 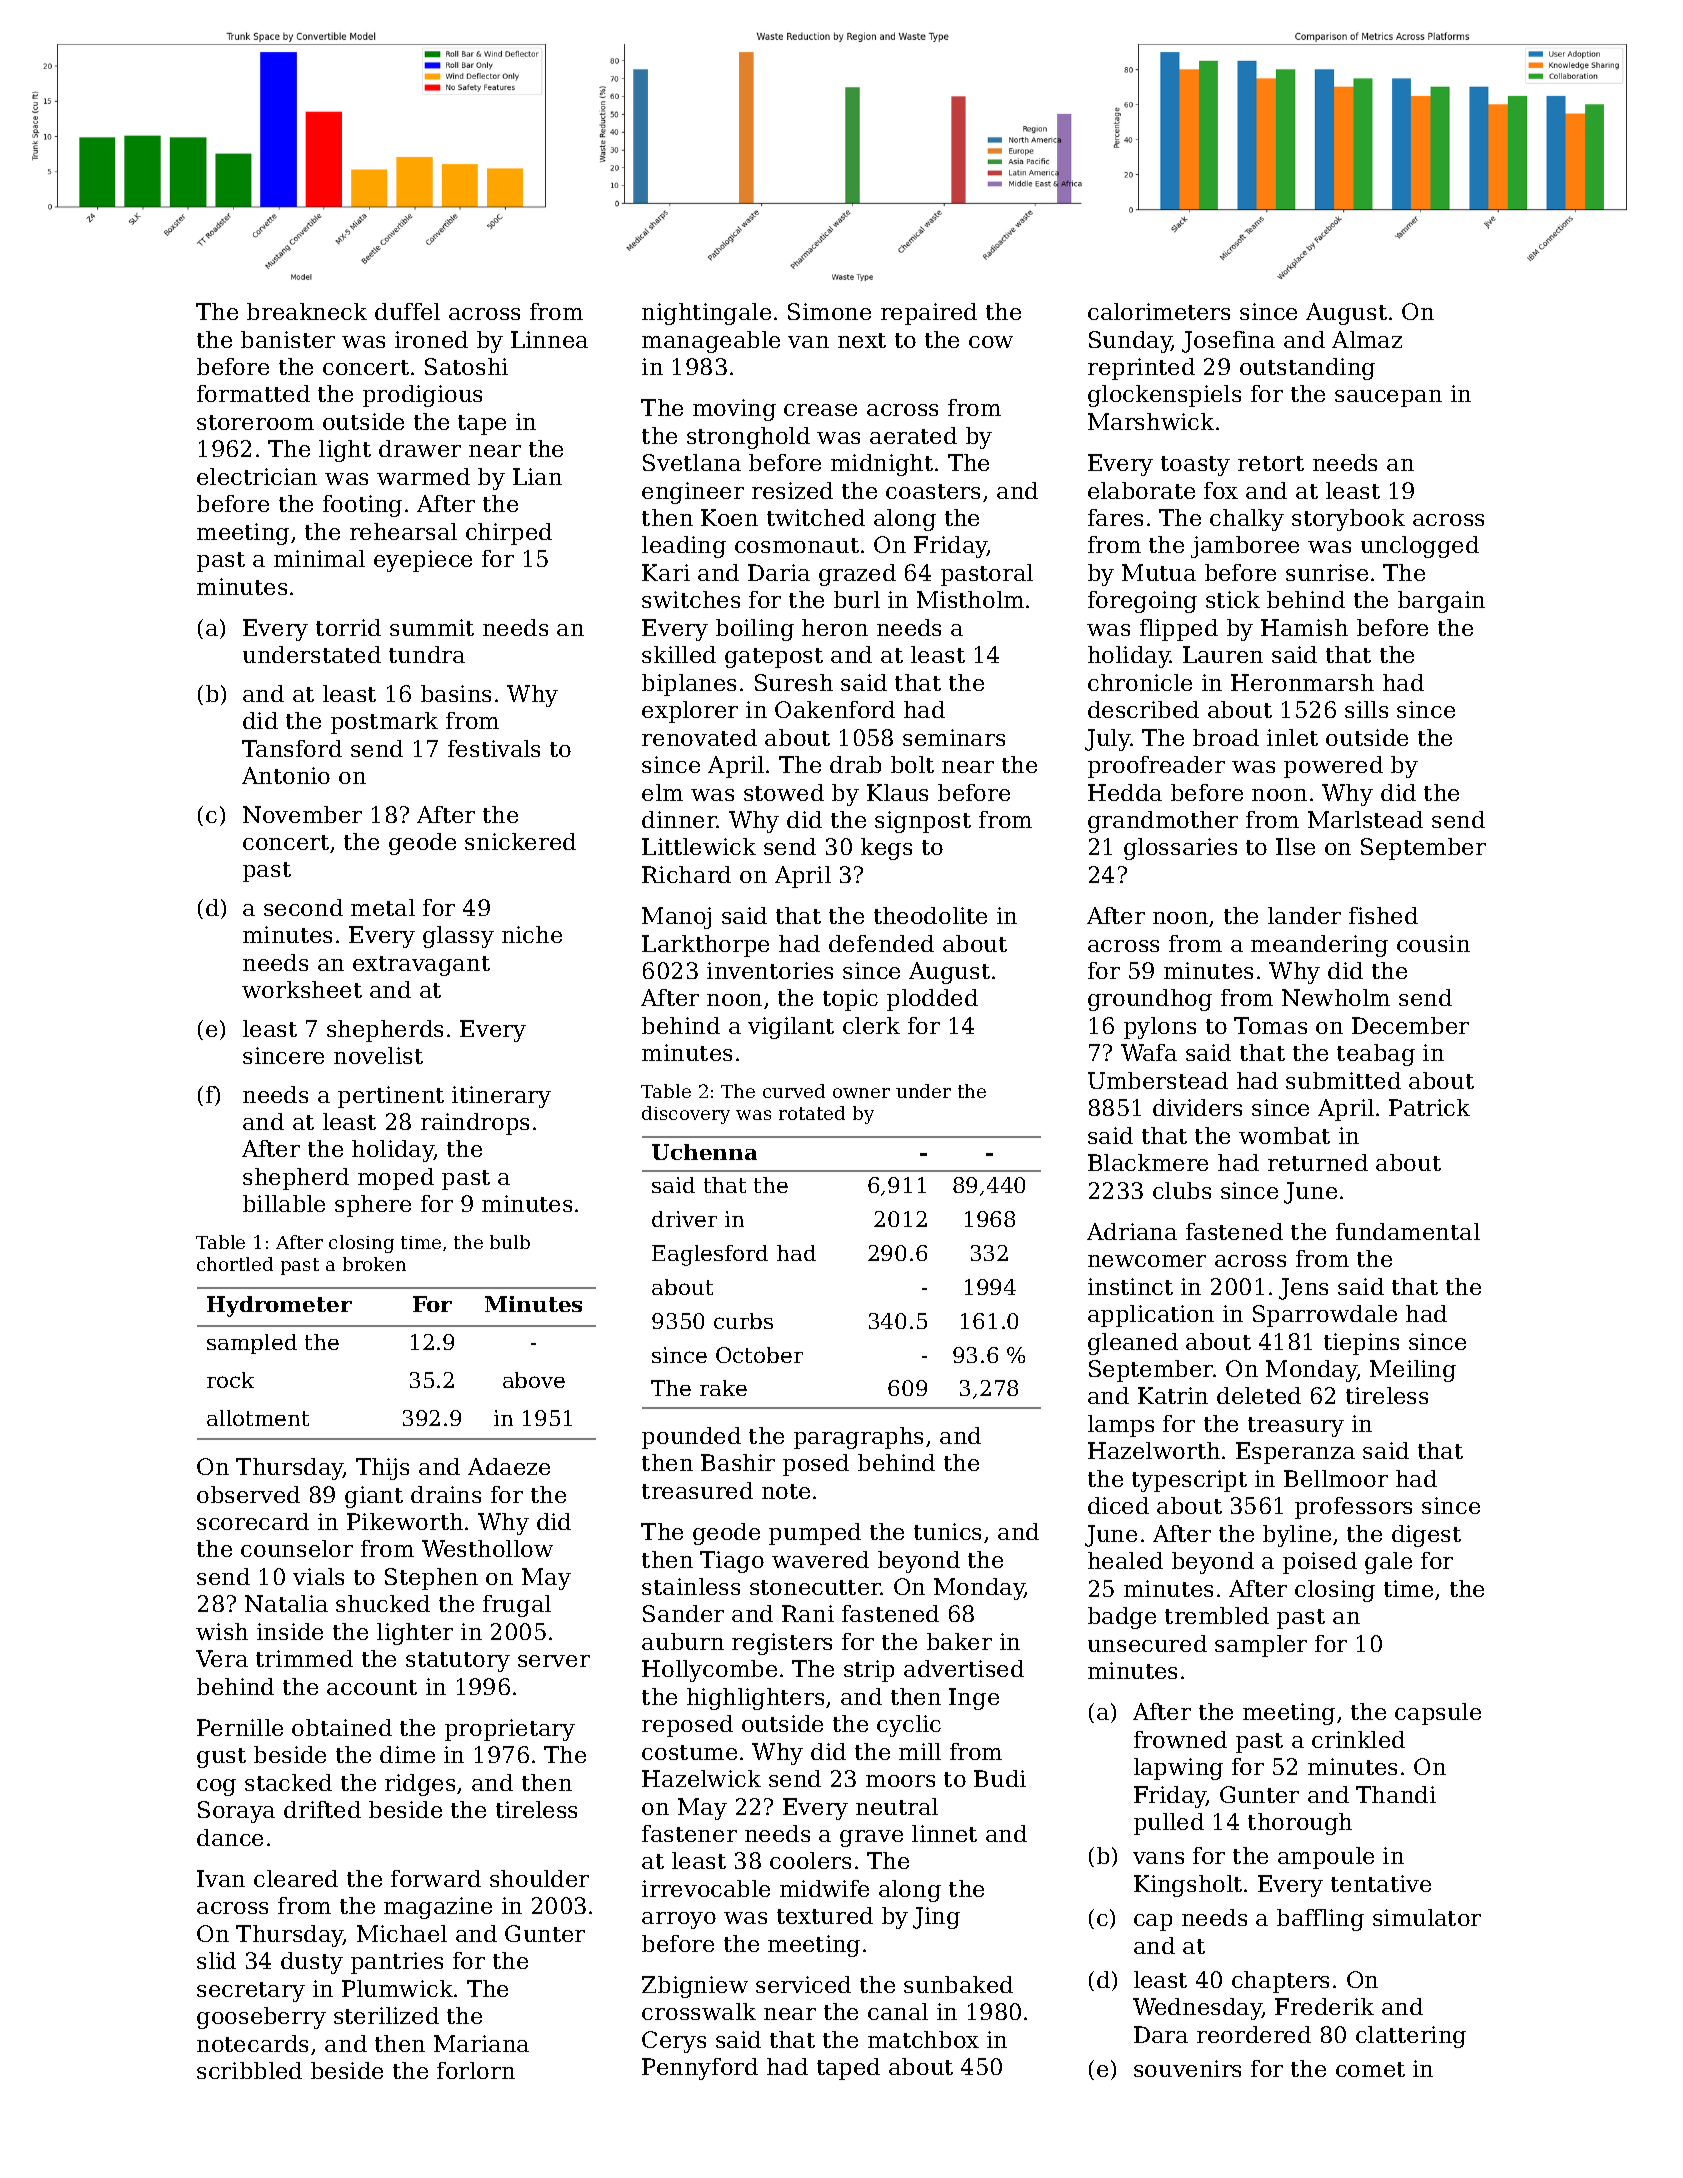 What do you see at coordinates (240, 1727) in the image?
I see `Pernille` at bounding box center [240, 1727].
